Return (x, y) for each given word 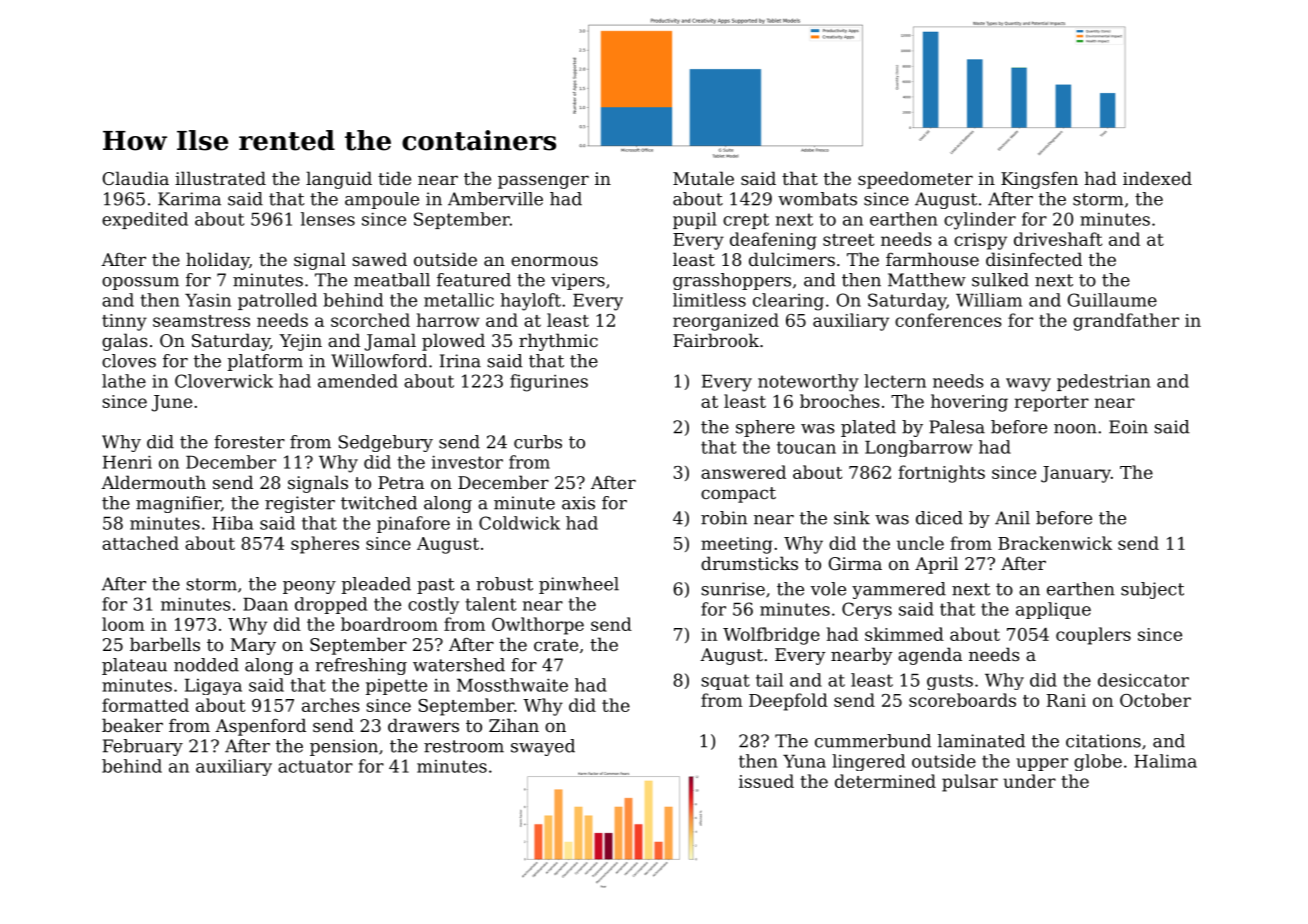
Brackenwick (1055, 543)
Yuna (804, 761)
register (300, 504)
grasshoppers (732, 281)
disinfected (1034, 259)
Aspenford (260, 727)
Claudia (136, 178)
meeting (737, 545)
